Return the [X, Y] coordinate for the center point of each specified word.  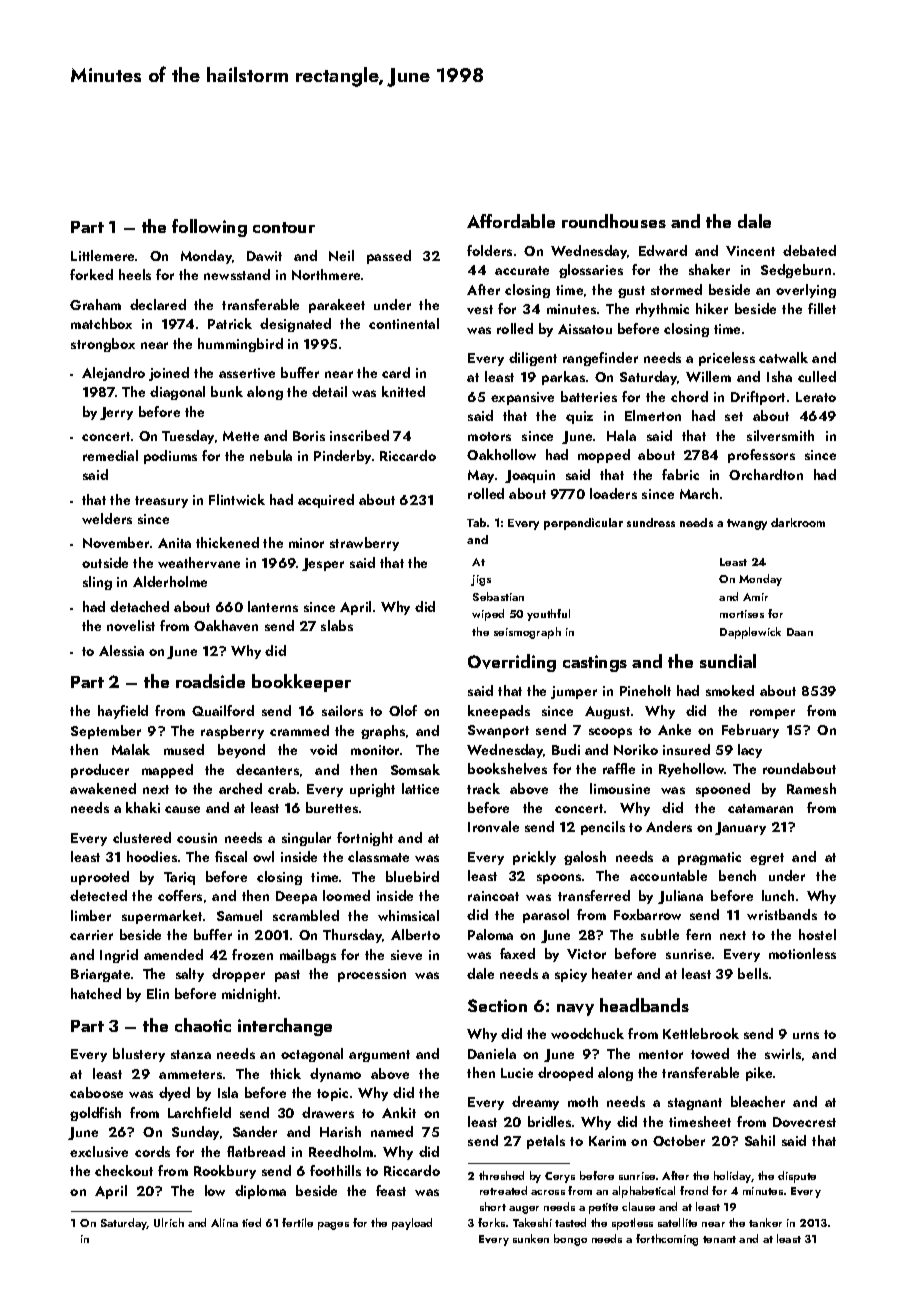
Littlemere [102, 255]
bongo [570, 1240]
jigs [481, 580]
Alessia [121, 650]
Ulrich [169, 1222]
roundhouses [614, 221]
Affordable [511, 221]
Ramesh [811, 788]
